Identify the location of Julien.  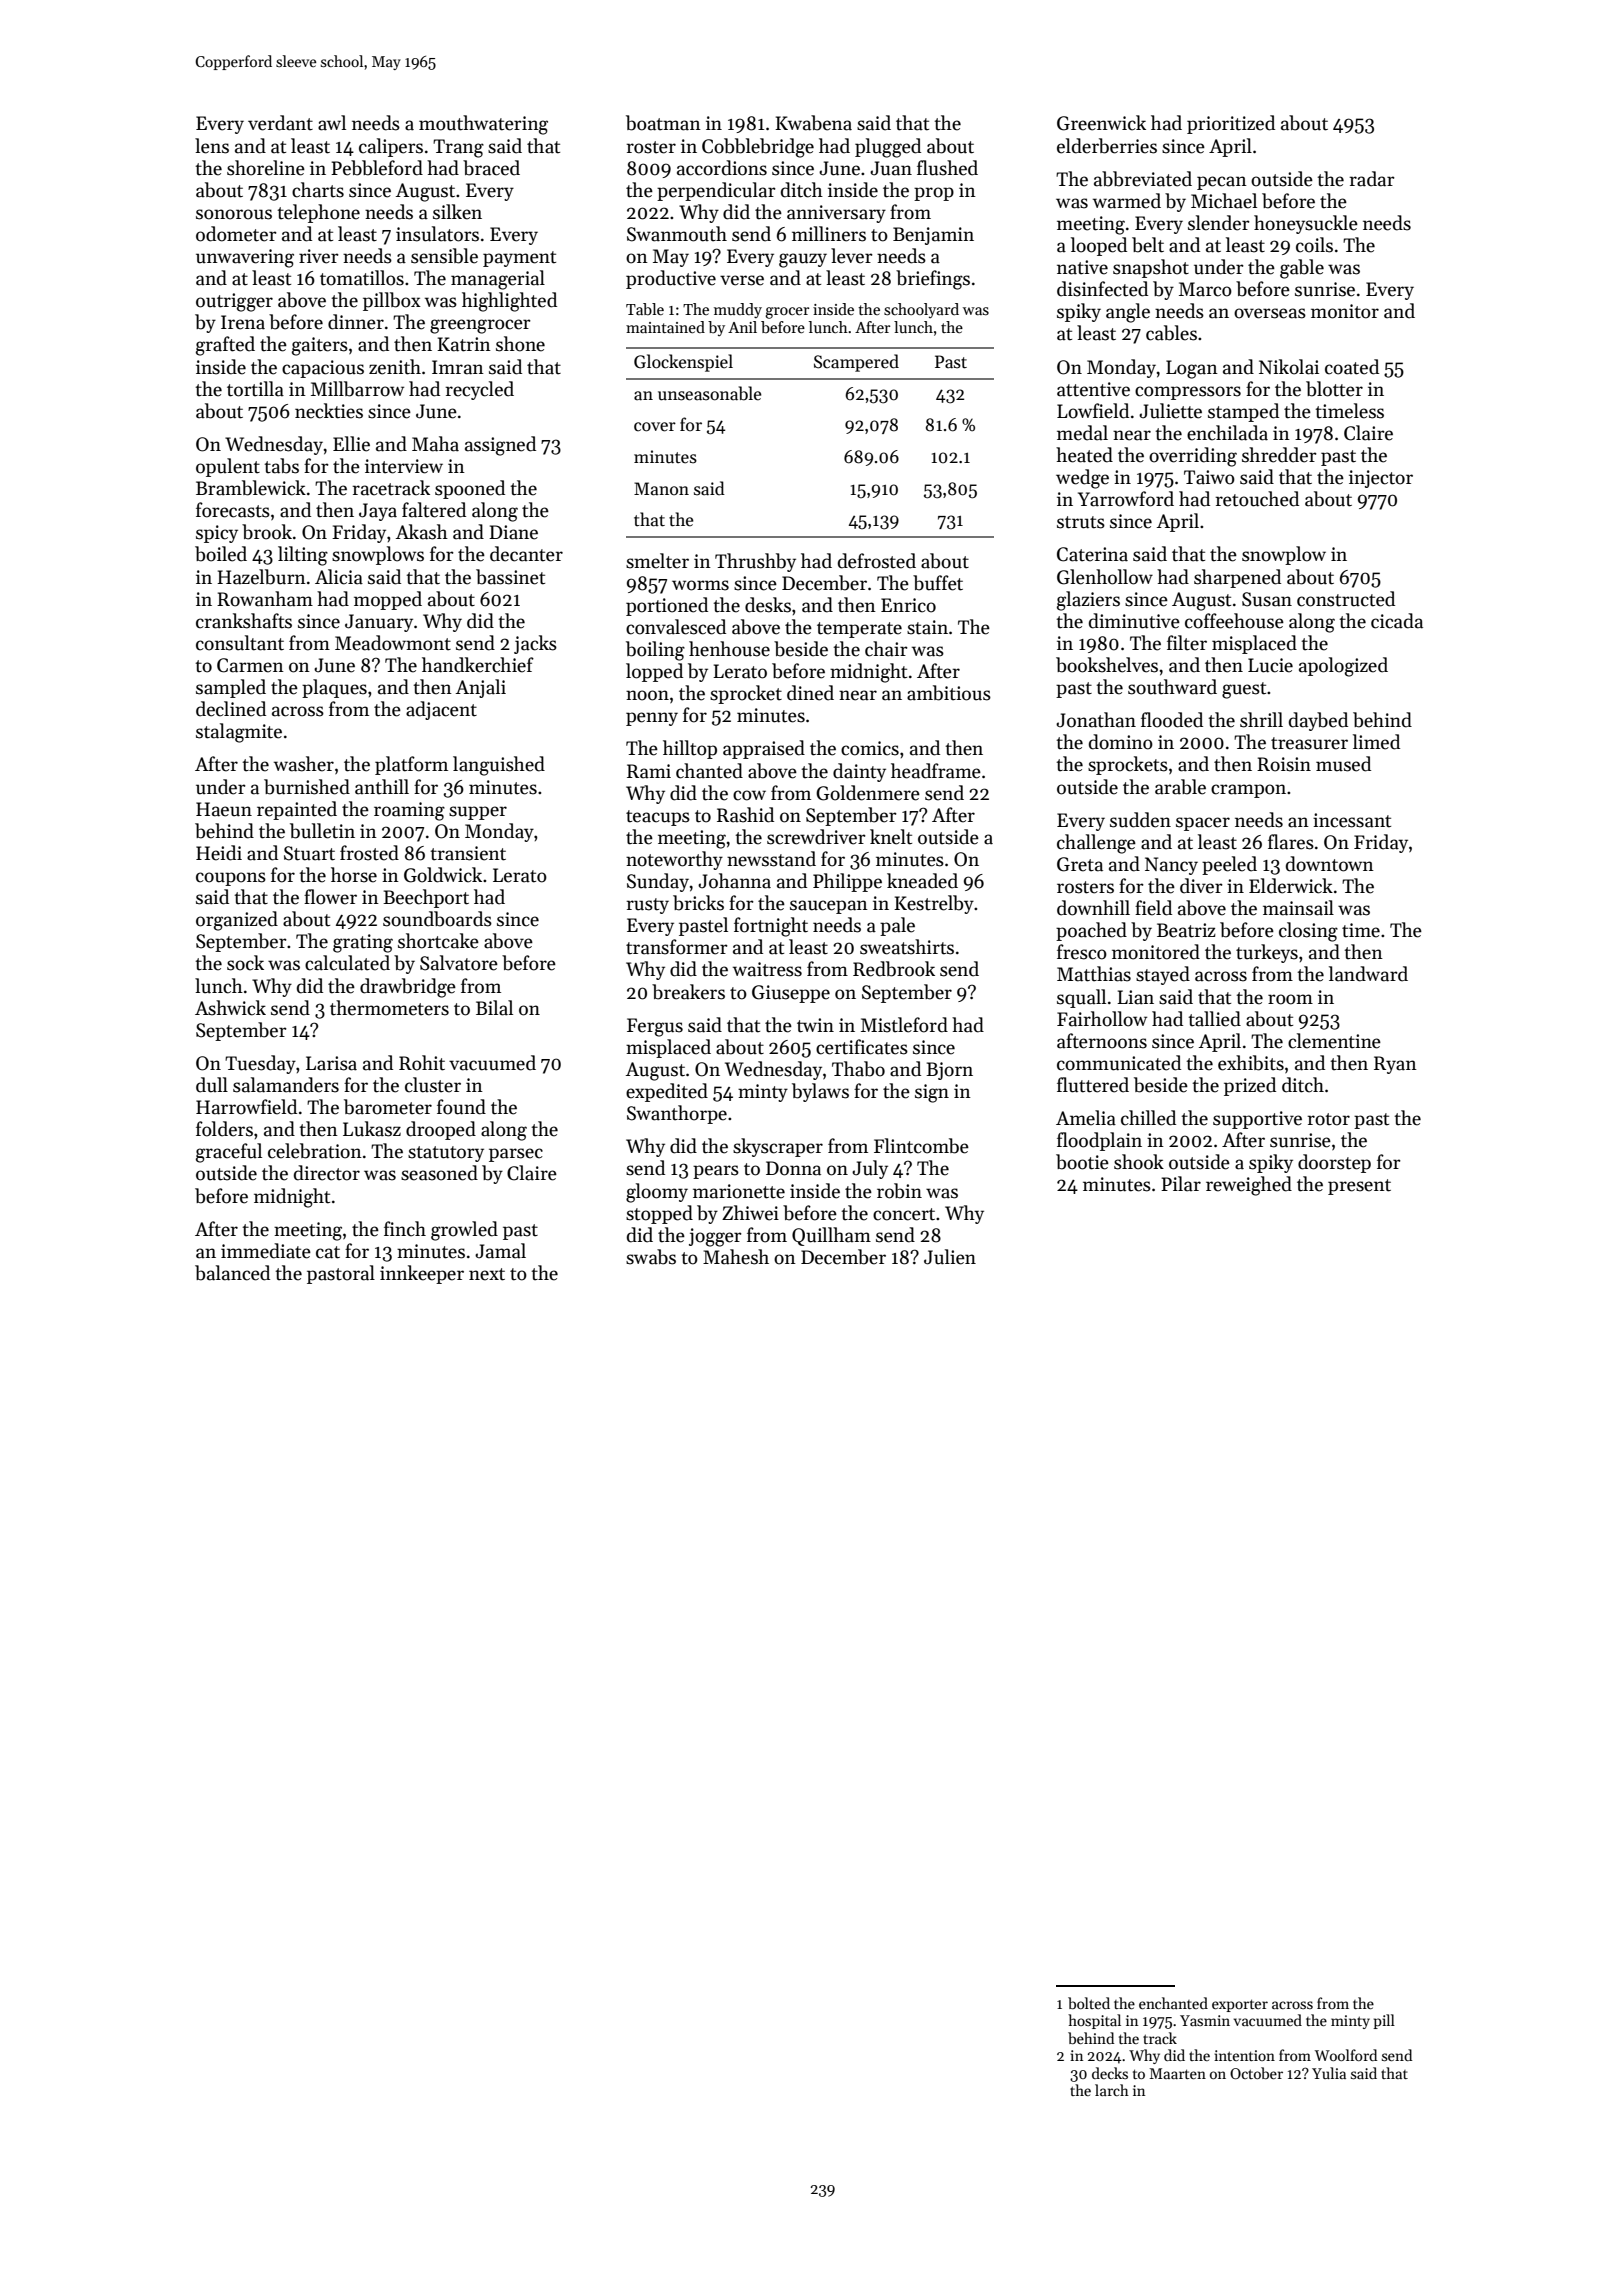
(950, 1257).
